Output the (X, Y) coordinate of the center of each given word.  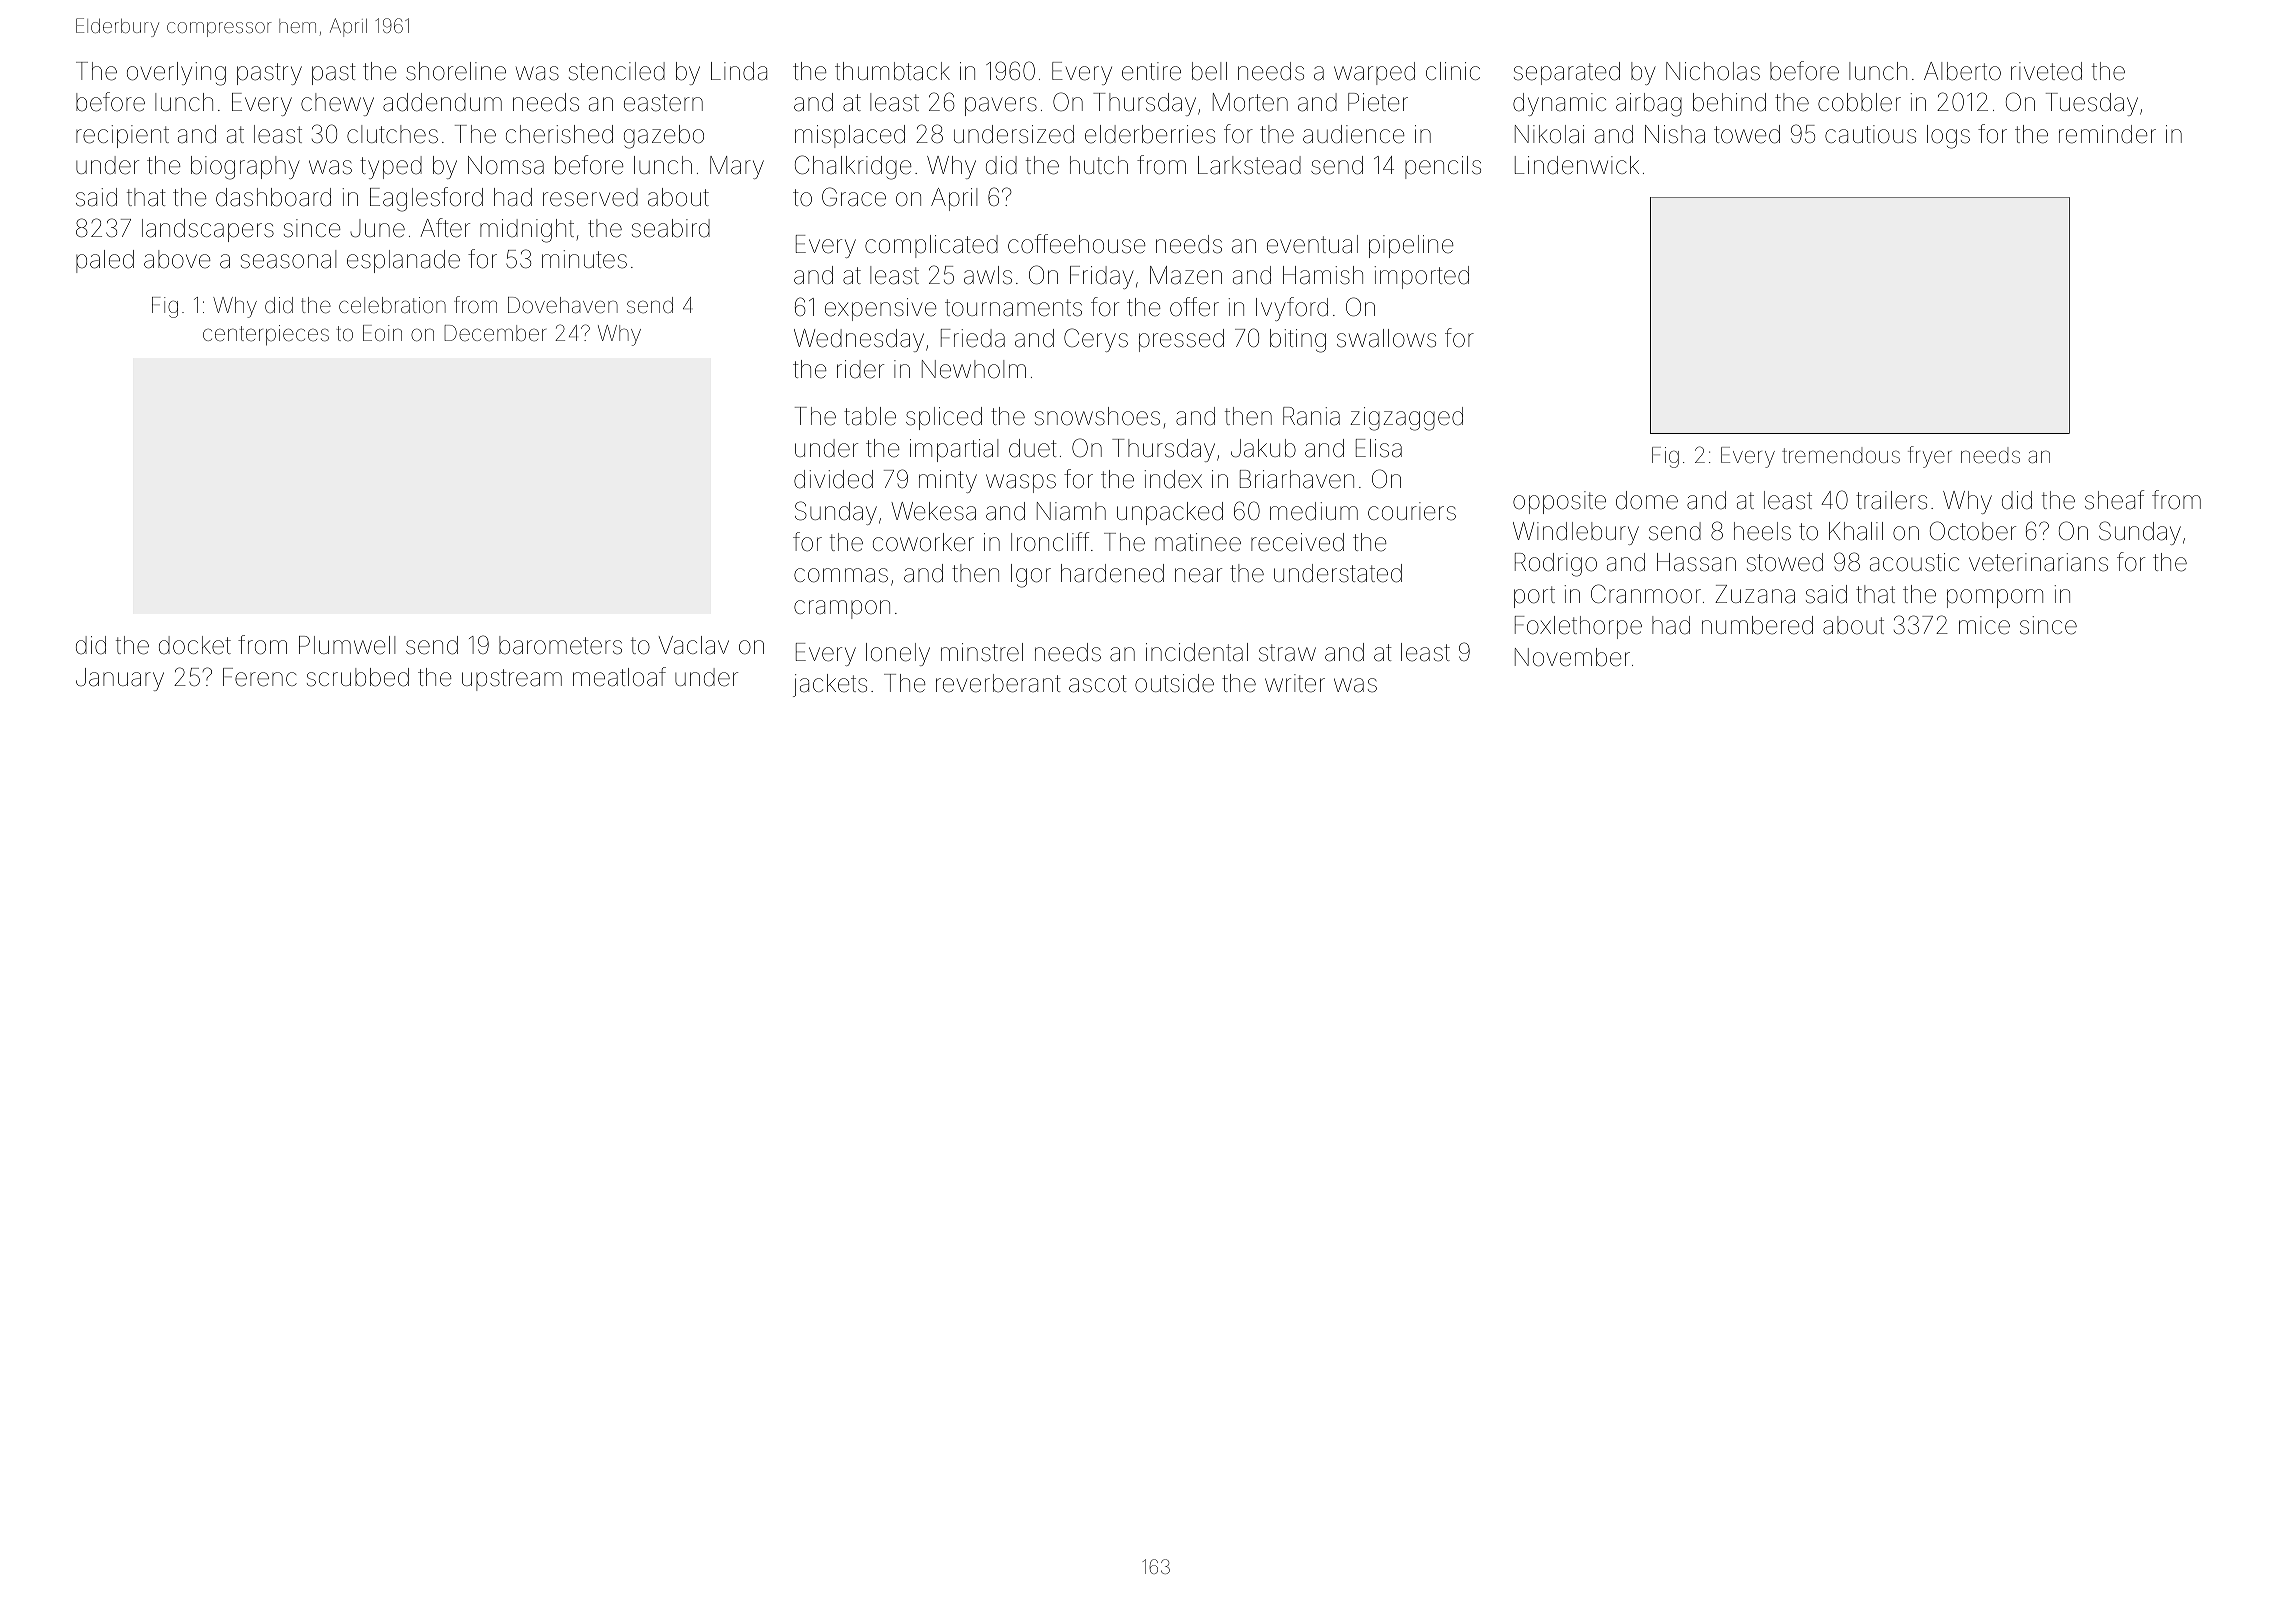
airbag (1649, 105)
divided (833, 479)
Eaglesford (426, 199)
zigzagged (1406, 419)
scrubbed (358, 677)
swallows (1386, 338)
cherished (559, 134)
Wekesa (933, 511)
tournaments (1013, 308)
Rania (1311, 416)
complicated (931, 246)
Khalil (1856, 531)
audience (1354, 134)
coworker (923, 542)
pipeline (1411, 246)
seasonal (288, 259)
